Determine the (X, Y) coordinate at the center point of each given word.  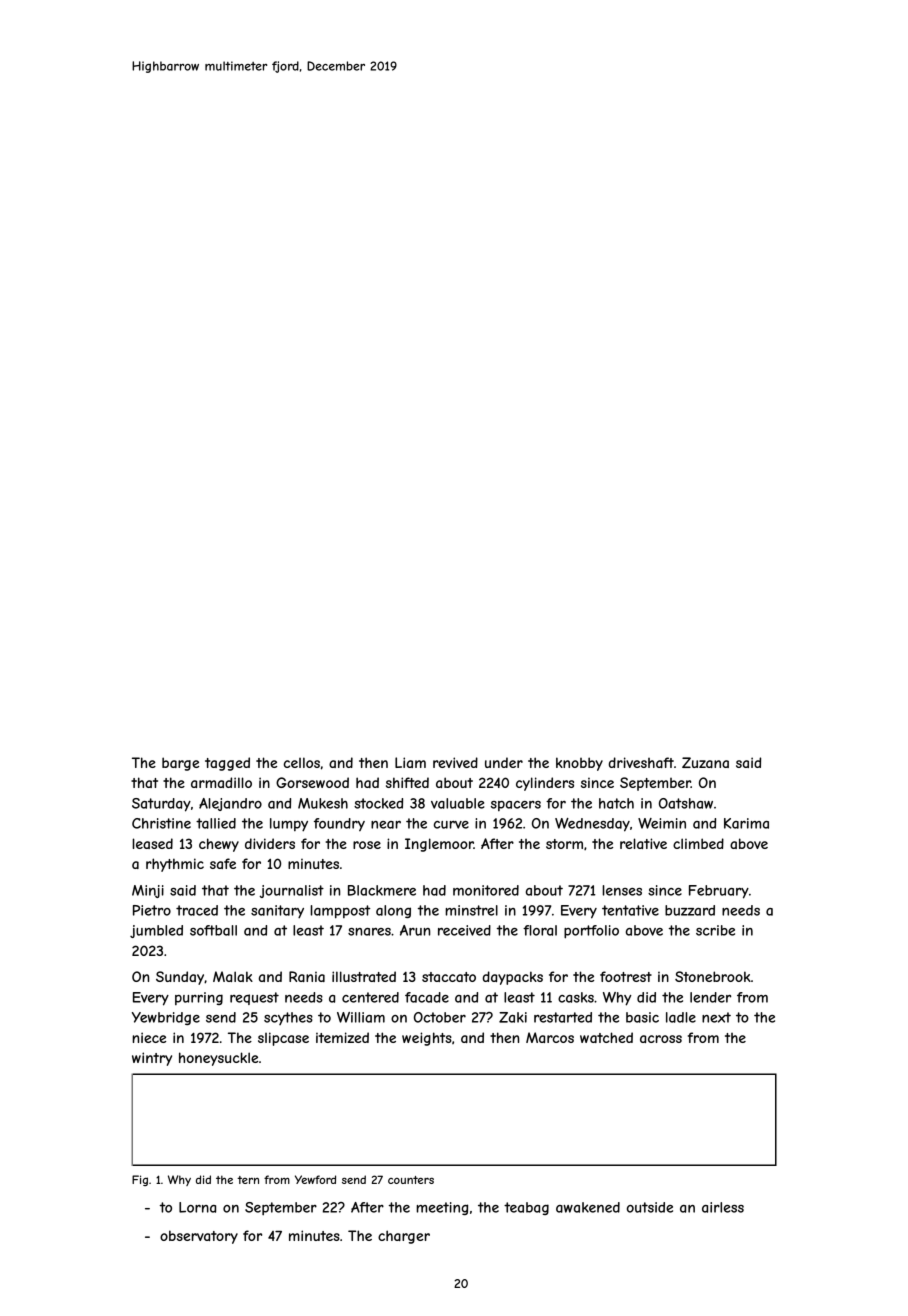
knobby (579, 764)
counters (411, 1180)
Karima (746, 823)
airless (723, 1207)
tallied (216, 823)
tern (248, 1180)
